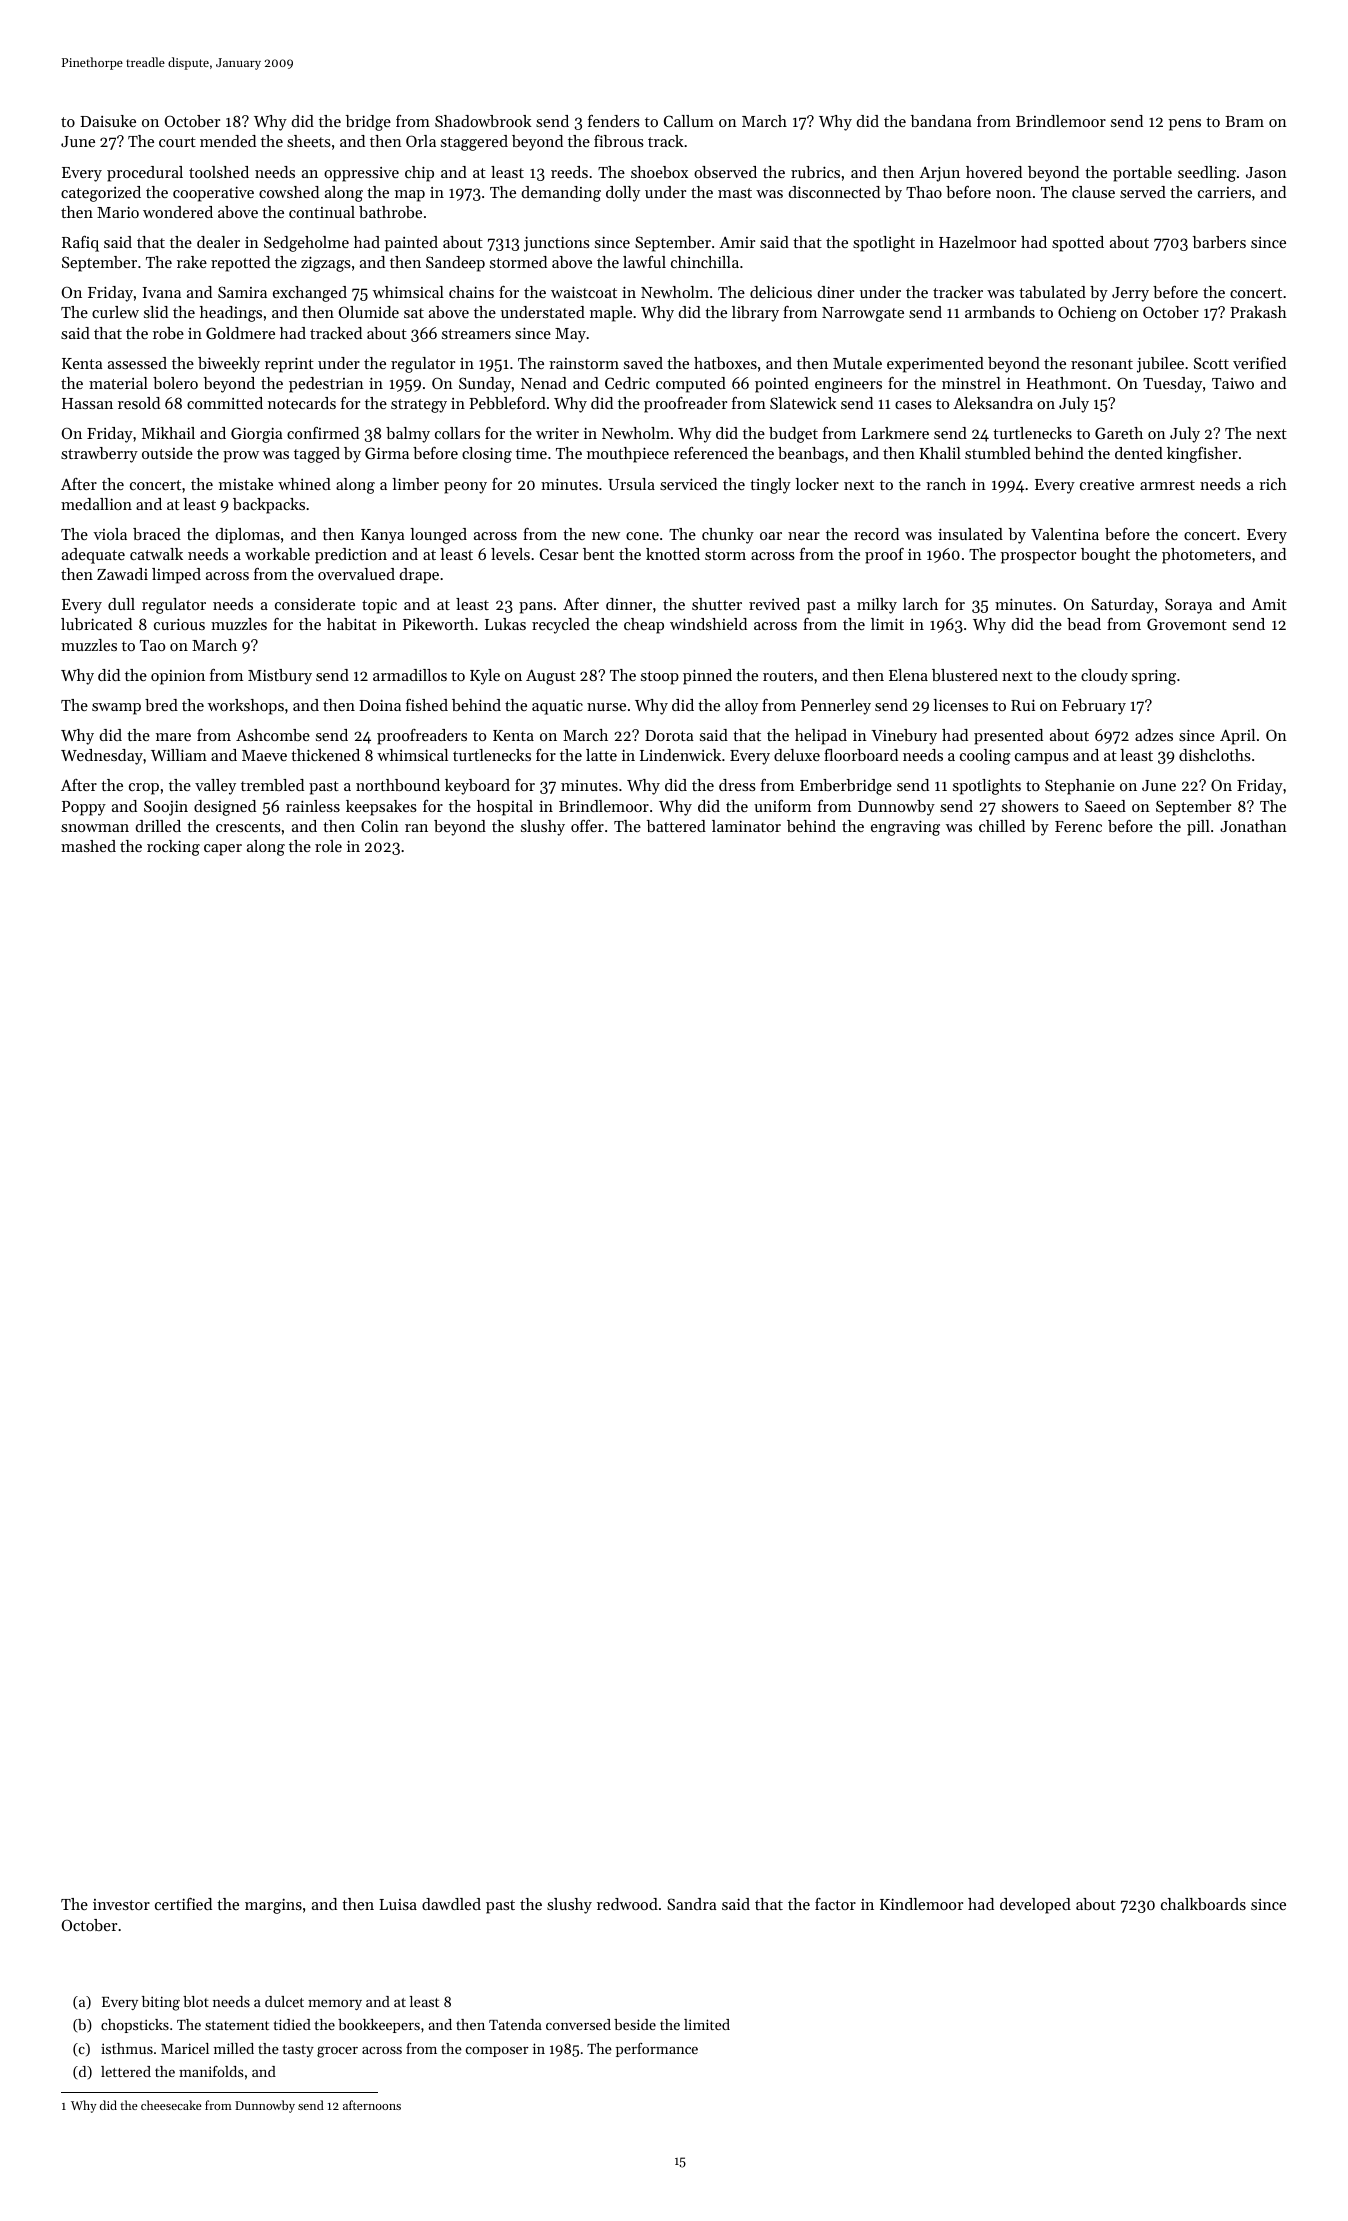 Image resolution: width=1348 pixels, height=2221 pixels. What do you see at coordinates (676, 826) in the screenshot?
I see `battered` at bounding box center [676, 826].
